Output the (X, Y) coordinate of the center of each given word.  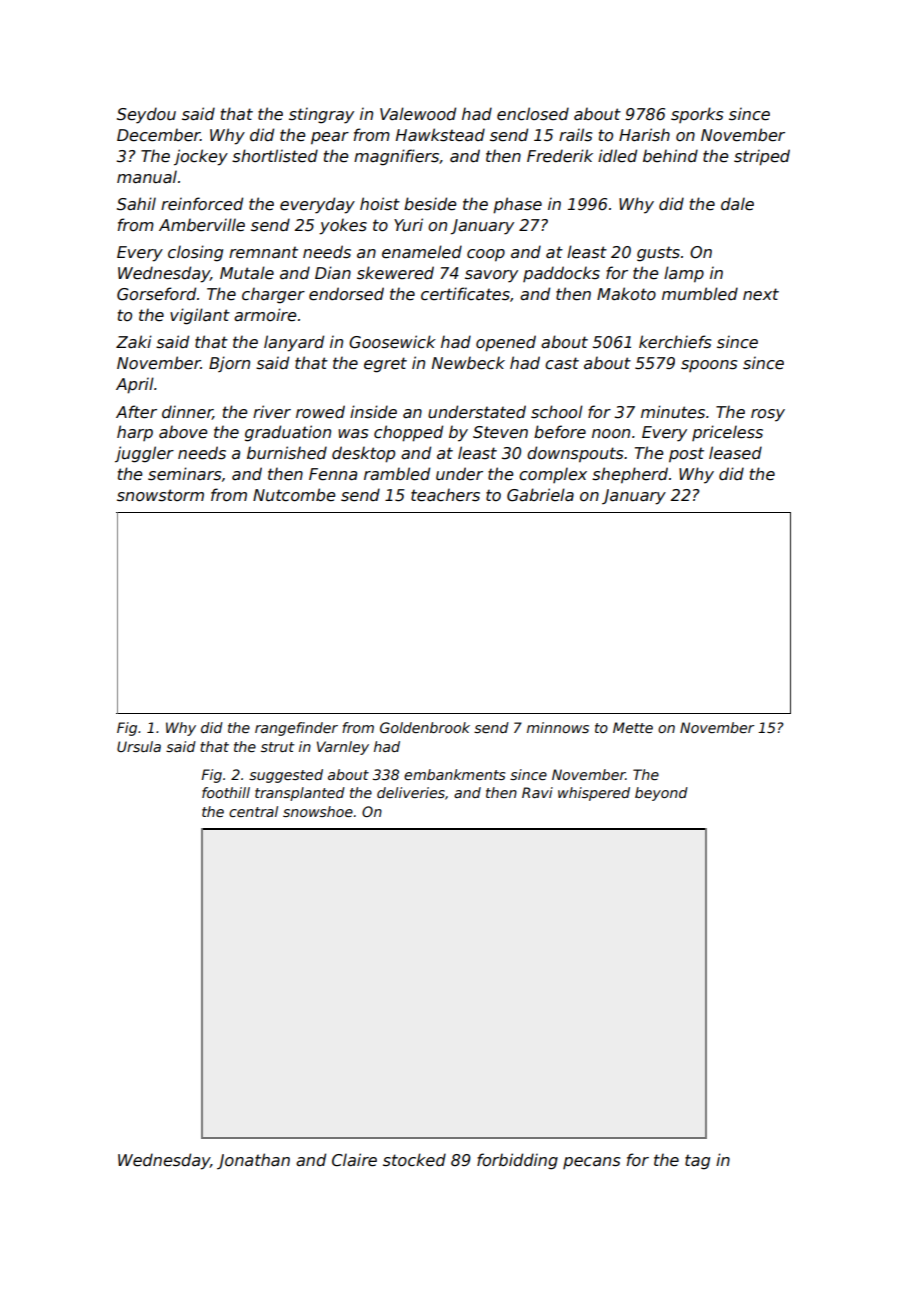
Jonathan (253, 1161)
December (158, 135)
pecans (592, 1163)
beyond (661, 794)
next (761, 294)
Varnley (343, 748)
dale (737, 204)
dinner (187, 412)
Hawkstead (440, 135)
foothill (226, 792)
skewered (395, 273)
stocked (414, 1160)
